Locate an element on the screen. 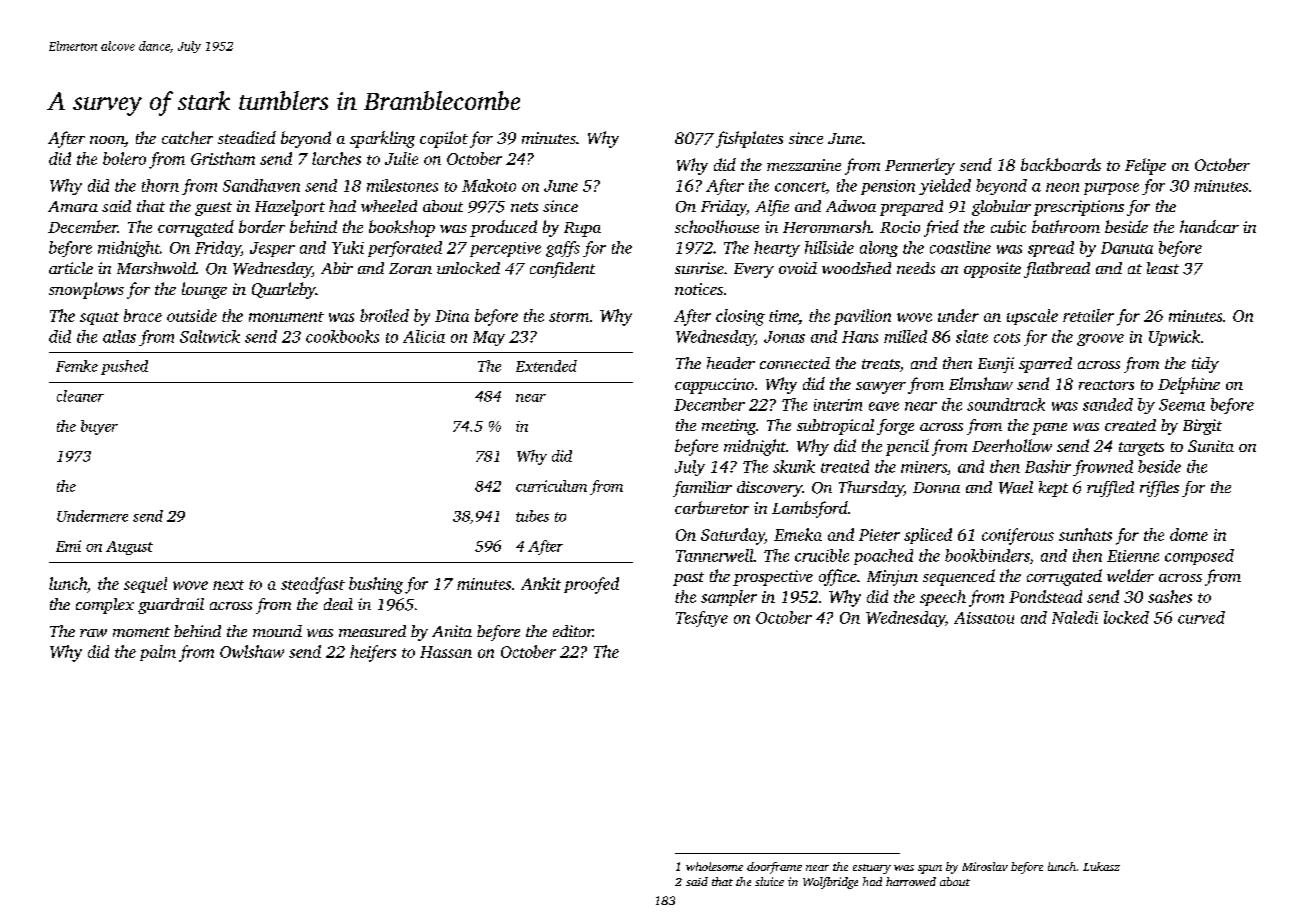  Ankit is located at coordinates (541, 583).
